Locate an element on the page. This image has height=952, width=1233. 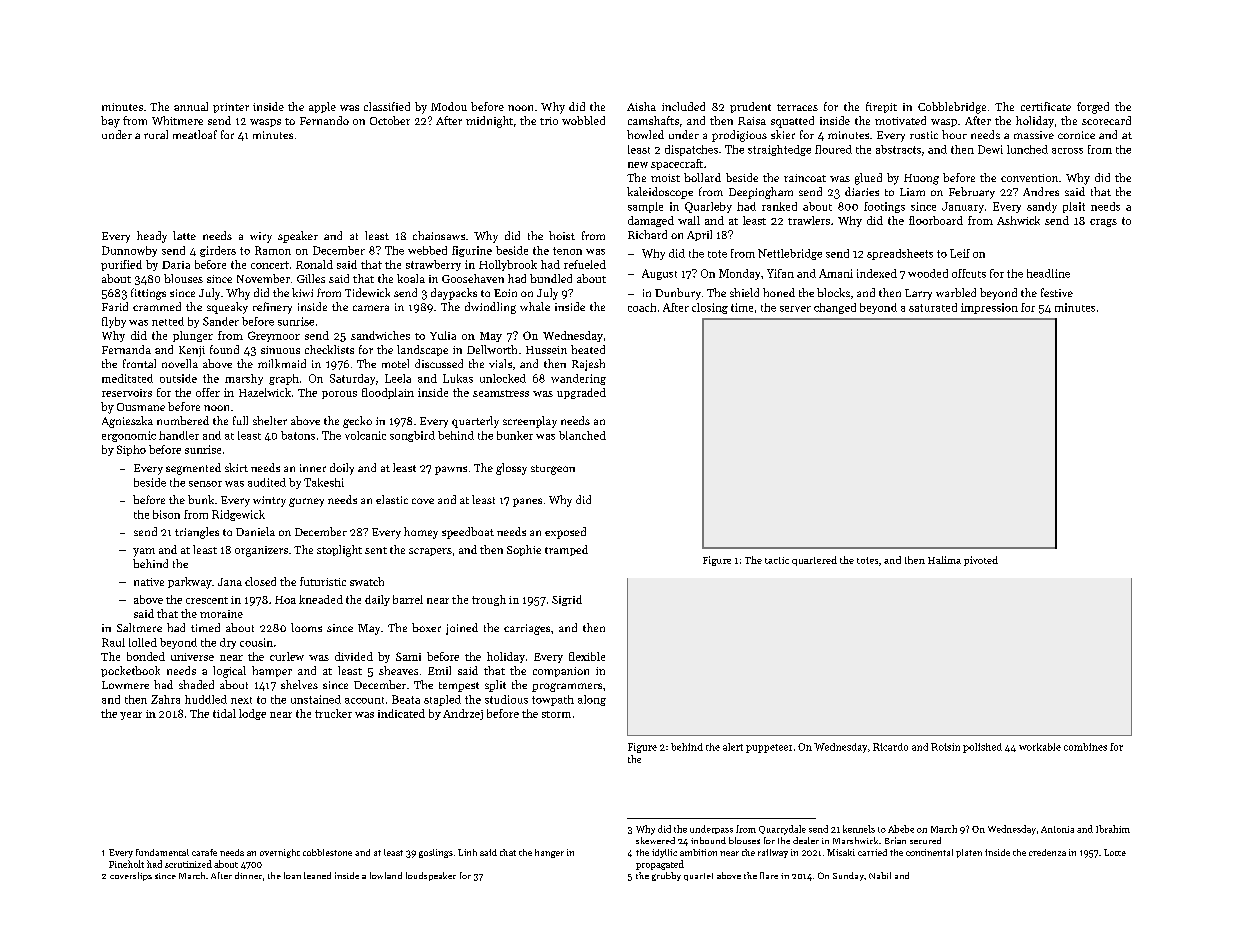
bay is located at coordinates (110, 122).
